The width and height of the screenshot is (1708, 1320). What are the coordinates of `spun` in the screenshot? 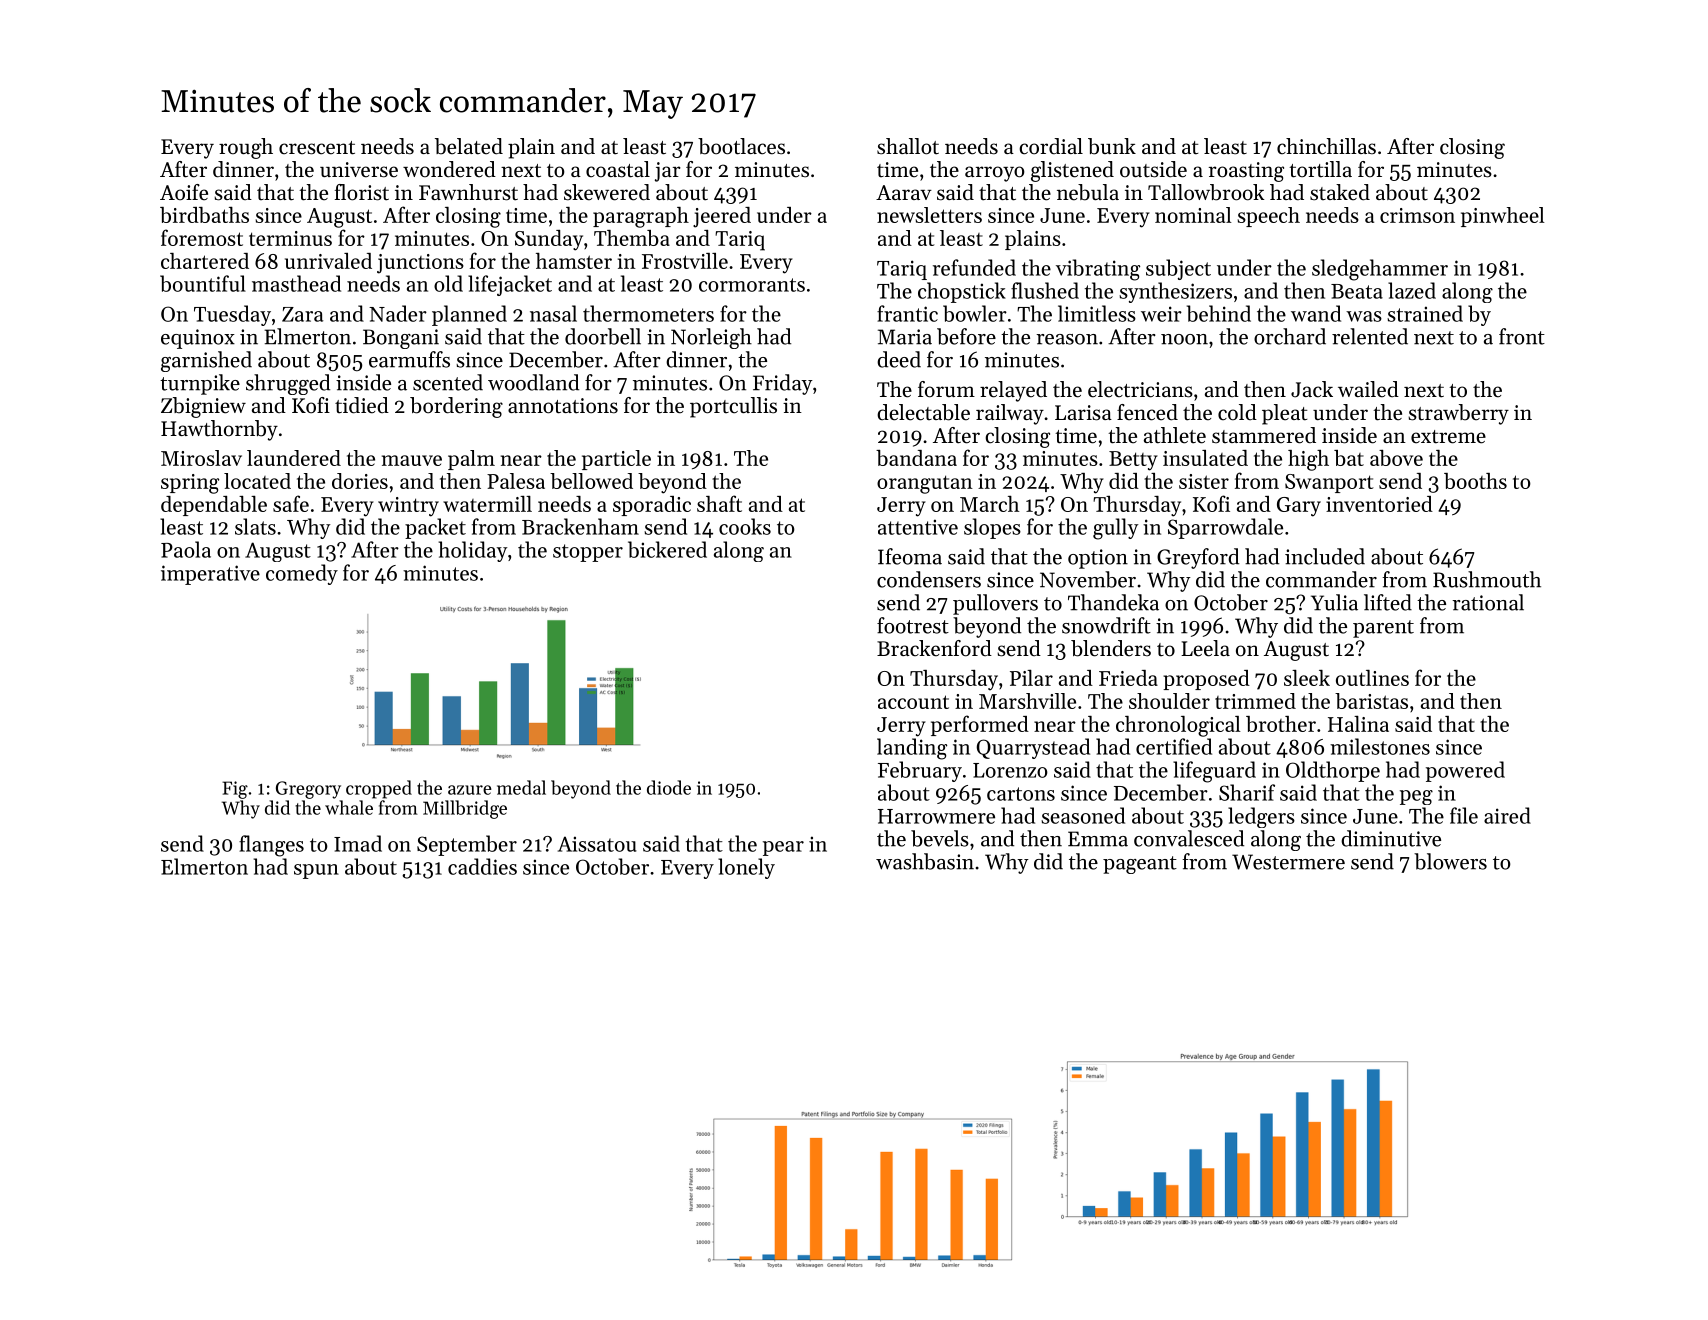 It's located at (316, 871).
